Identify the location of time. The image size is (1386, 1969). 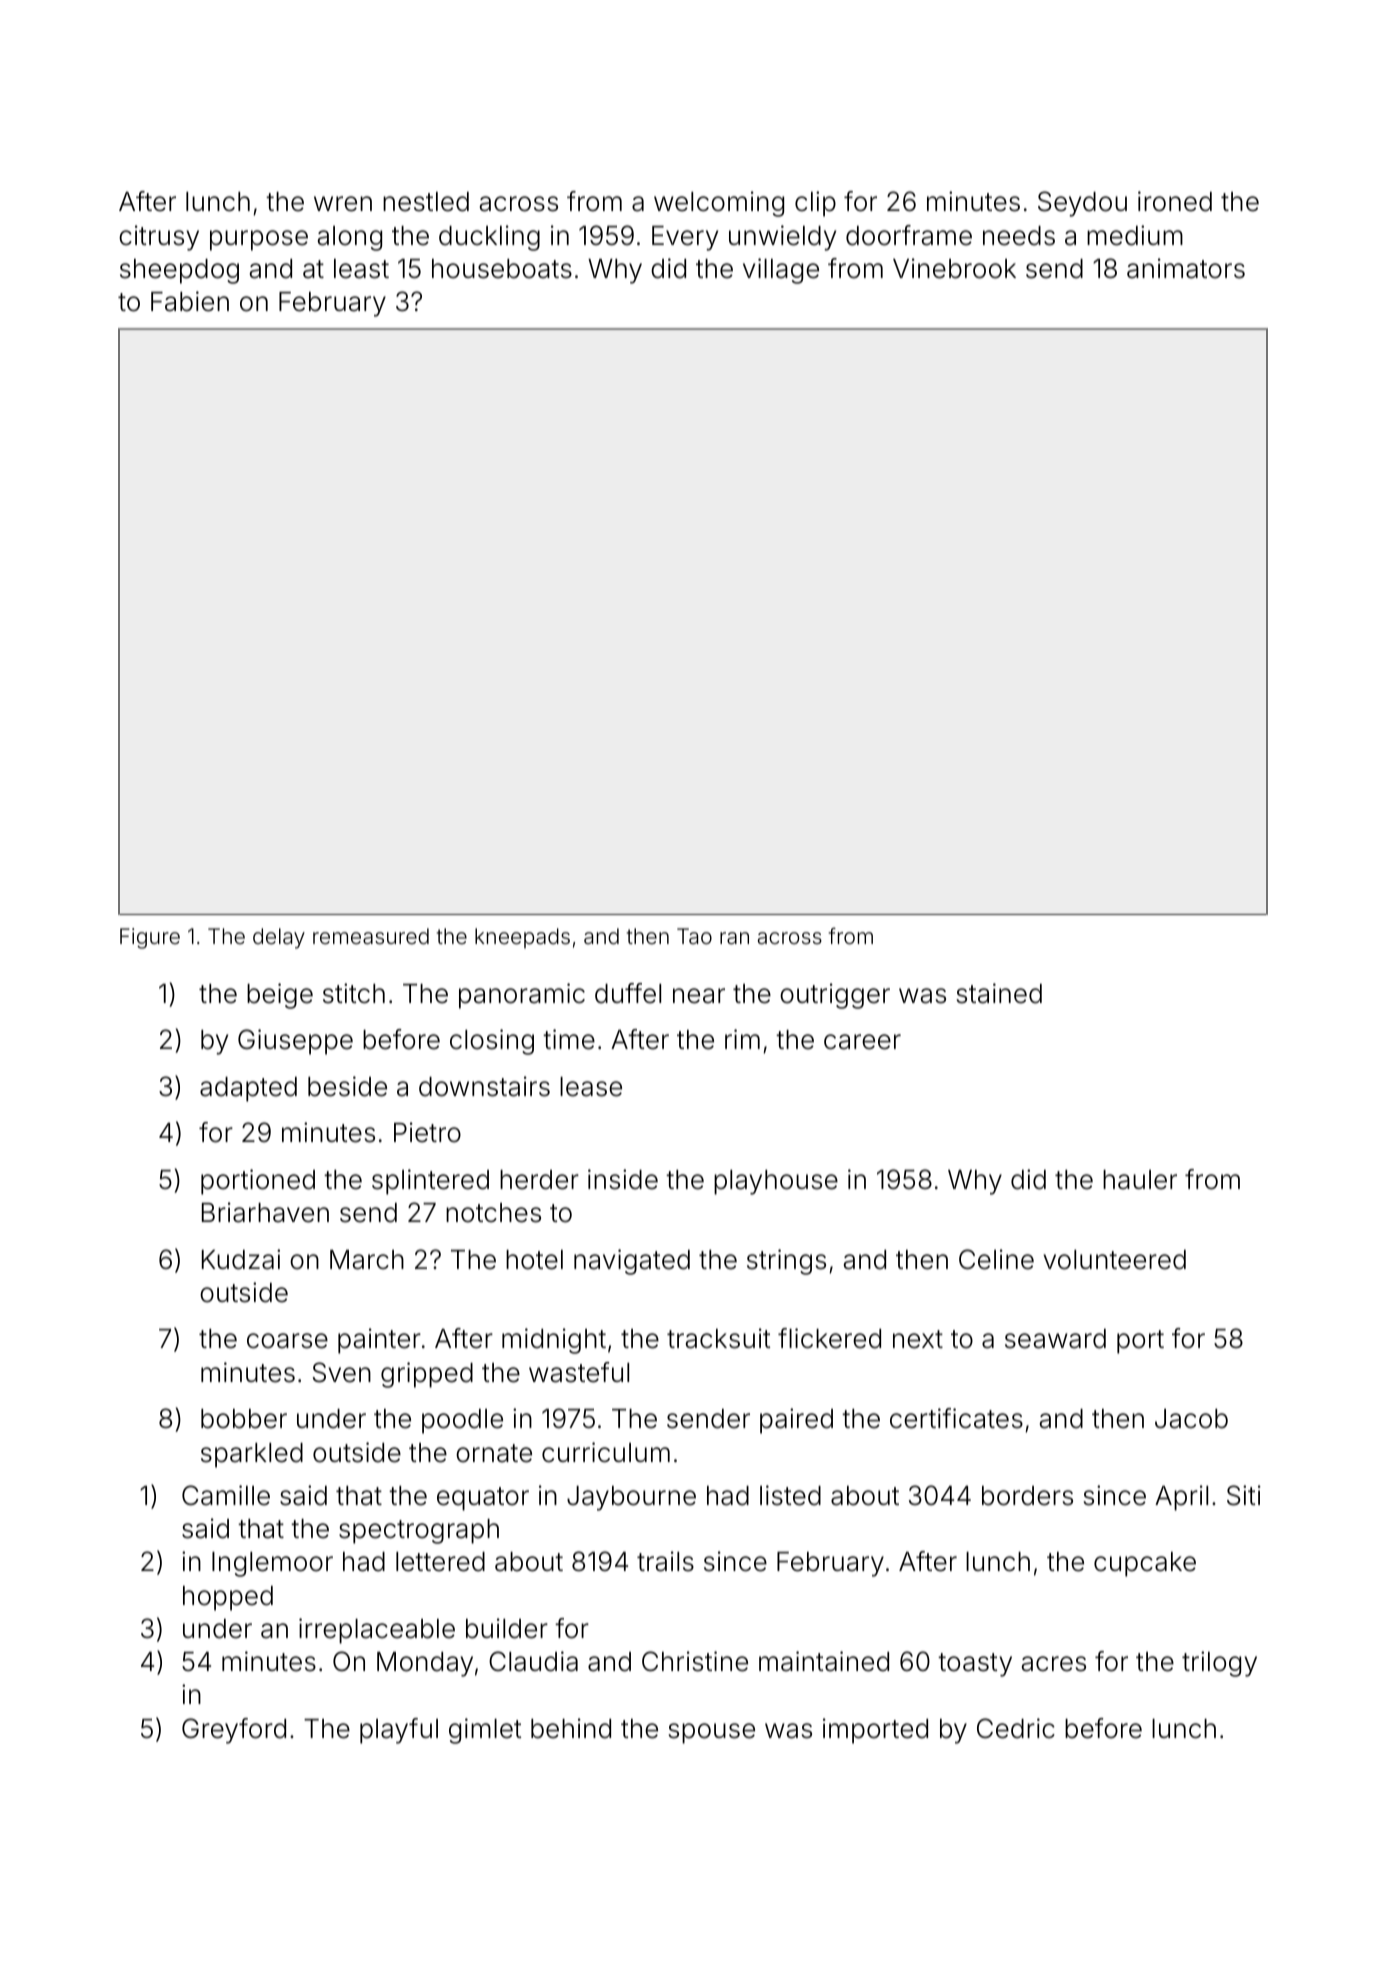
(569, 1039).
